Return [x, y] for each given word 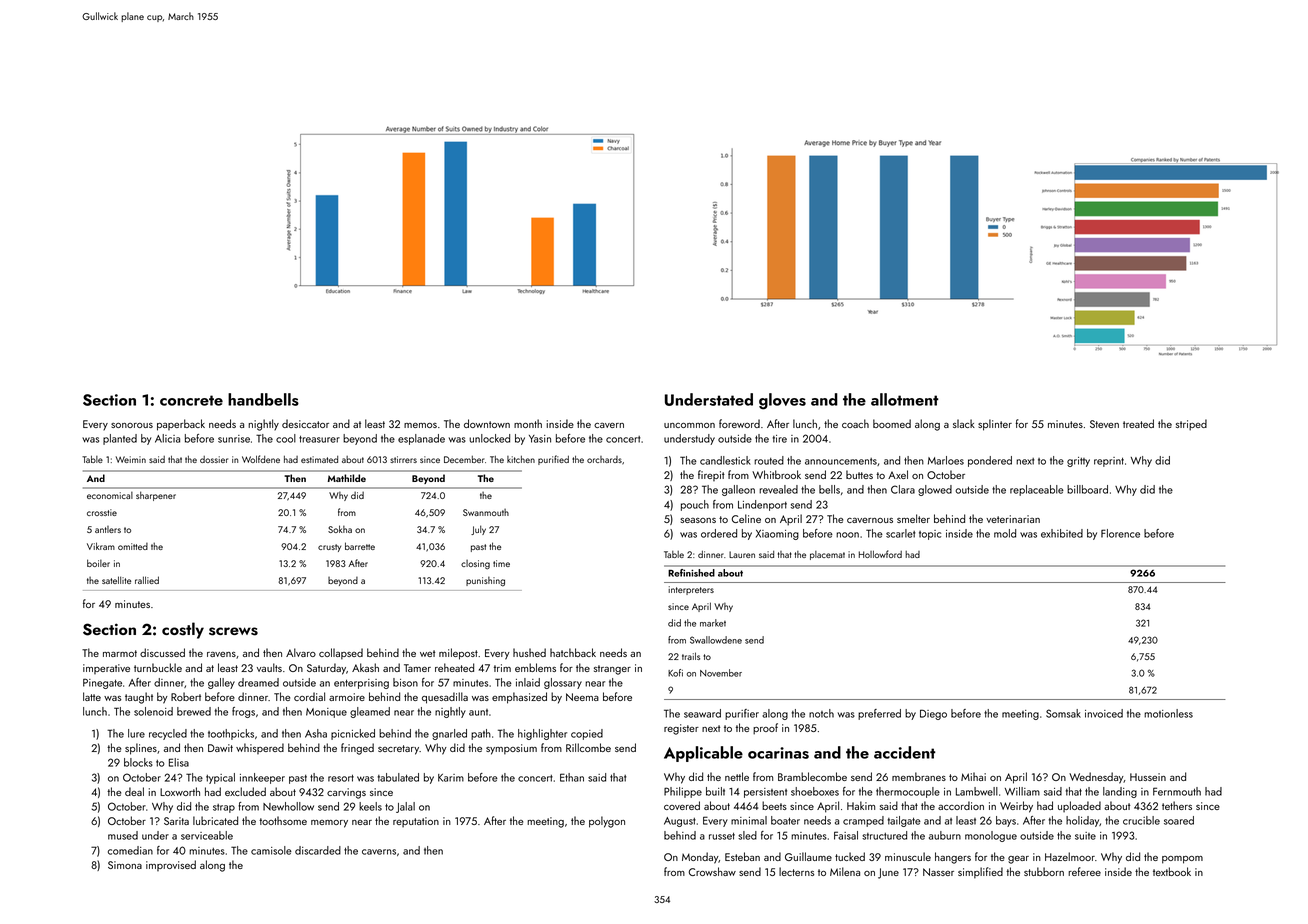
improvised [171, 865]
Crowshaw [712, 871]
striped [1191, 425]
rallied [147, 580]
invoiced [1104, 713]
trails [691, 656]
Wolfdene [261, 459]
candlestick [725, 460]
